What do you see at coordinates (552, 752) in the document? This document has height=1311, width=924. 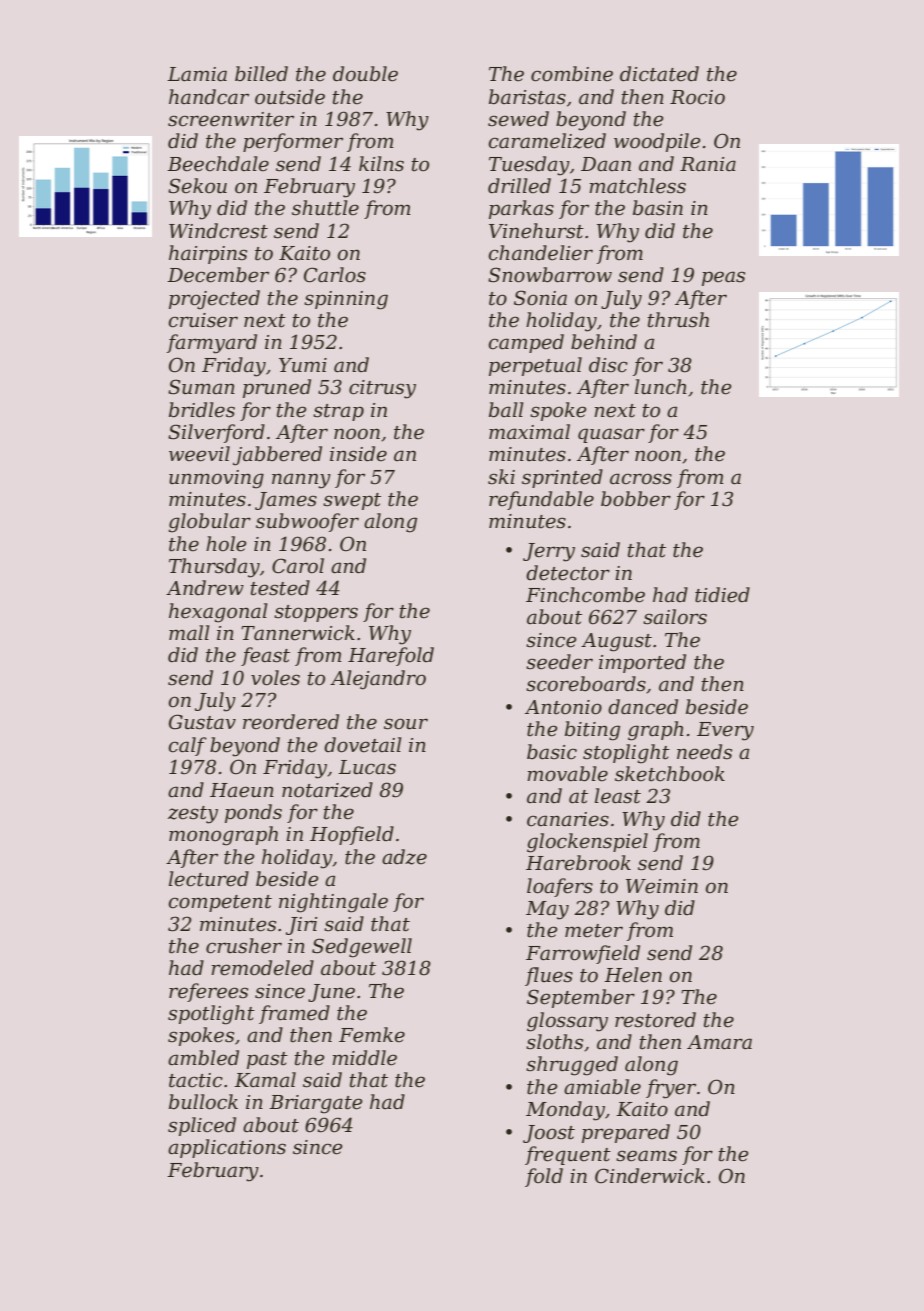 I see `basic` at bounding box center [552, 752].
